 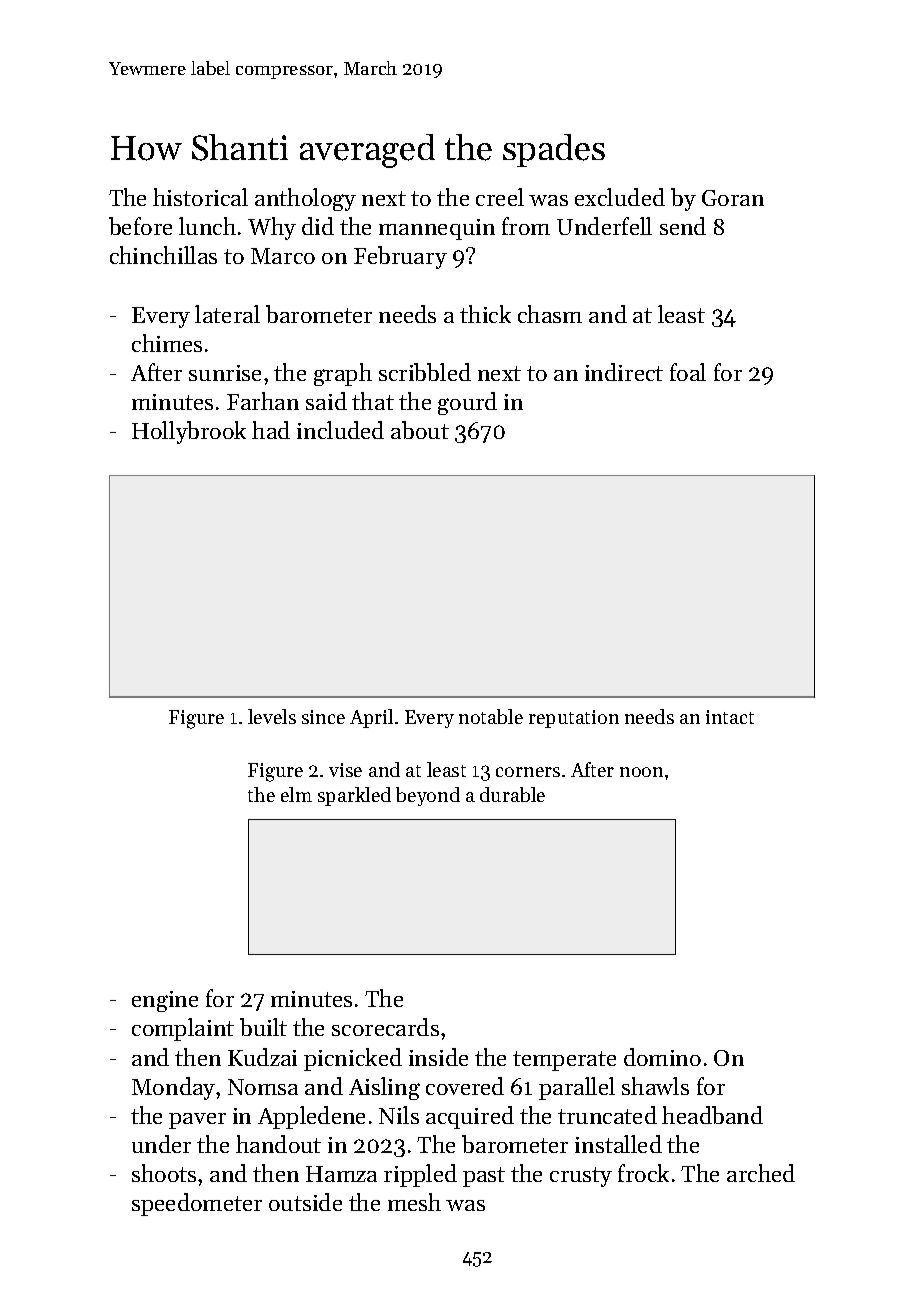 I want to click on elm, so click(x=296, y=794).
